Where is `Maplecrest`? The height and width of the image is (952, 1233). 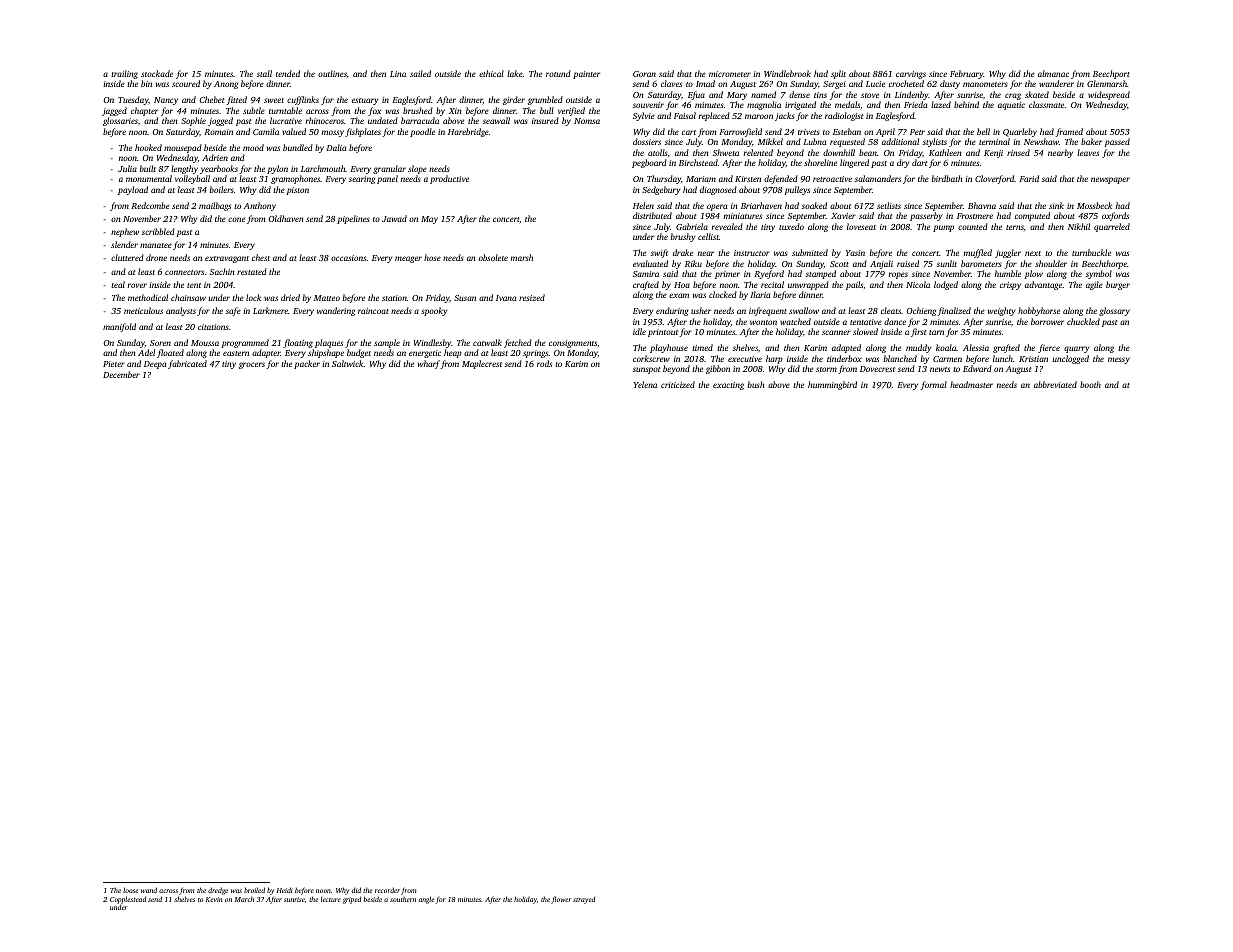 Maplecrest is located at coordinates (482, 364).
